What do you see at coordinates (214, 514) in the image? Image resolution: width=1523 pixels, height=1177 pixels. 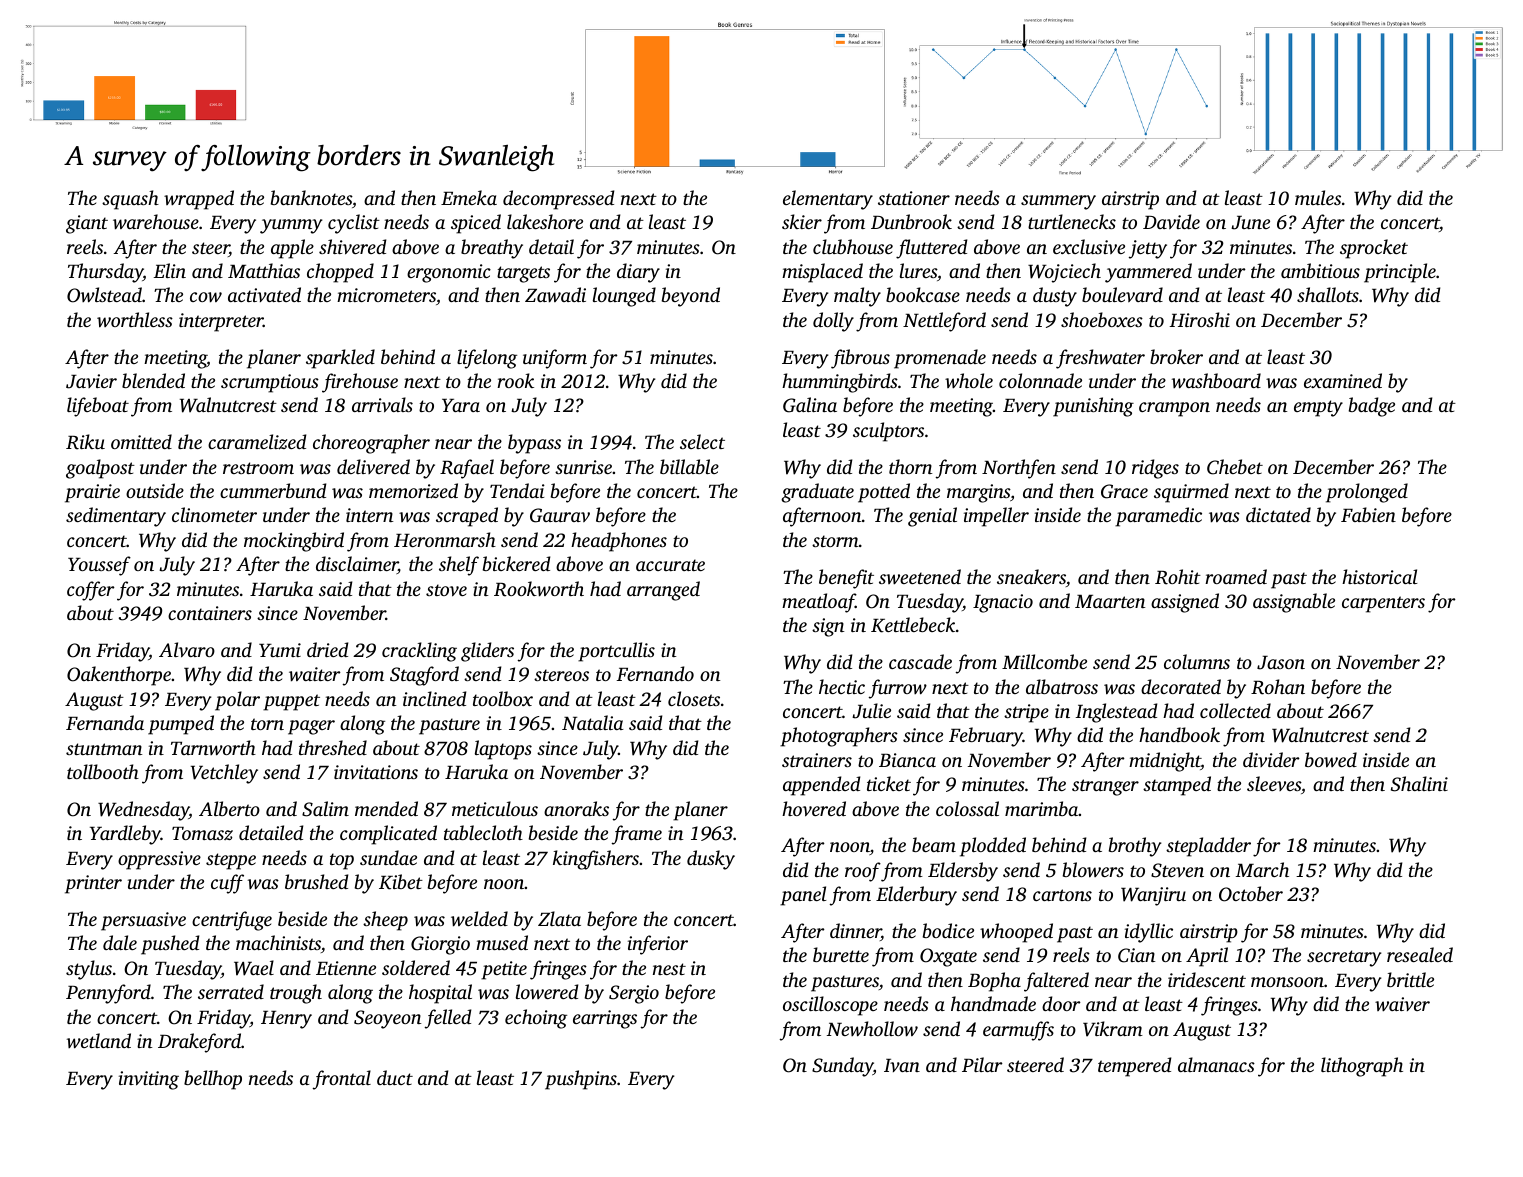 I see `clinometer` at bounding box center [214, 514].
